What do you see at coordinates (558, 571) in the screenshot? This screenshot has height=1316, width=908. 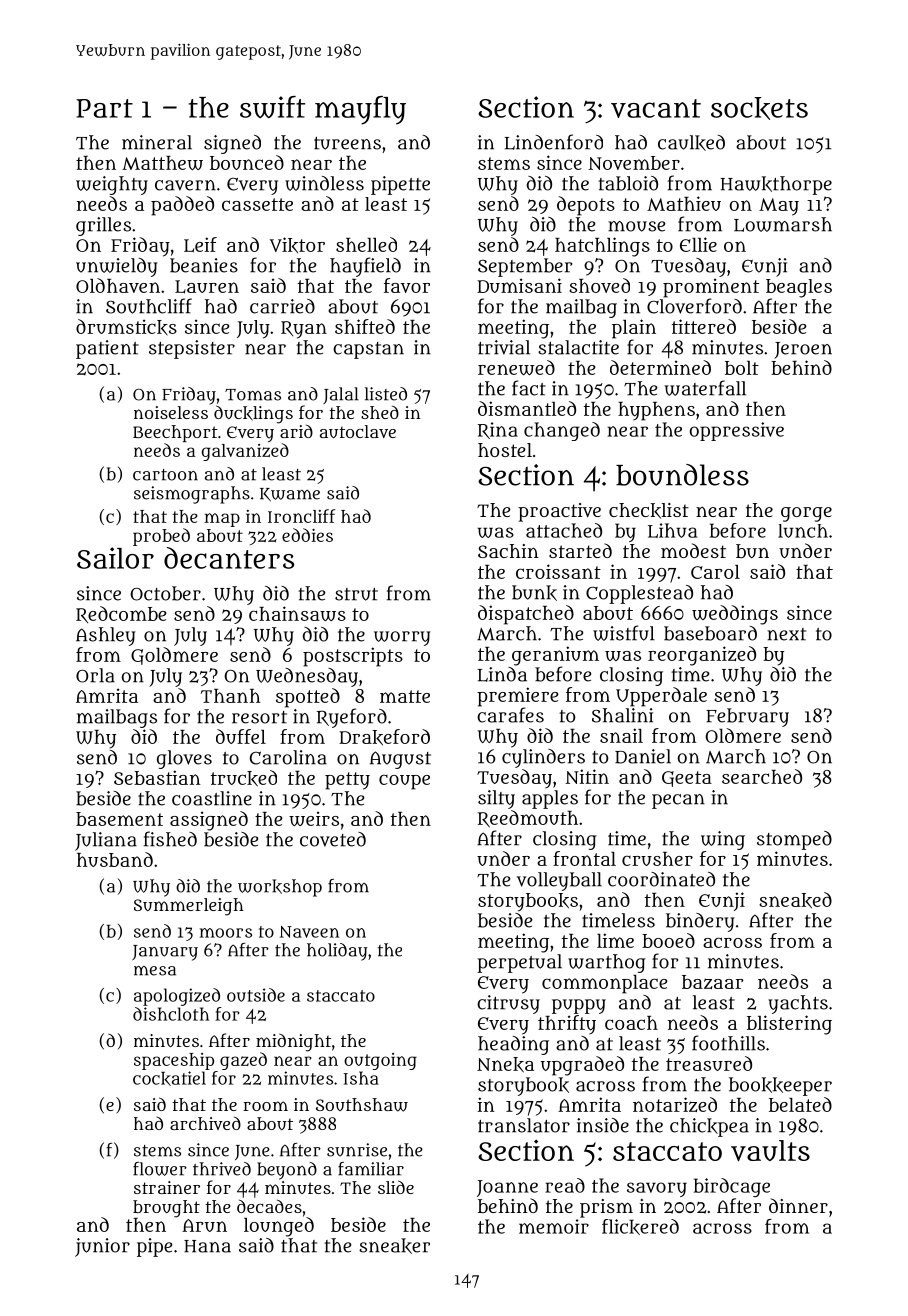 I see `croissant` at bounding box center [558, 571].
